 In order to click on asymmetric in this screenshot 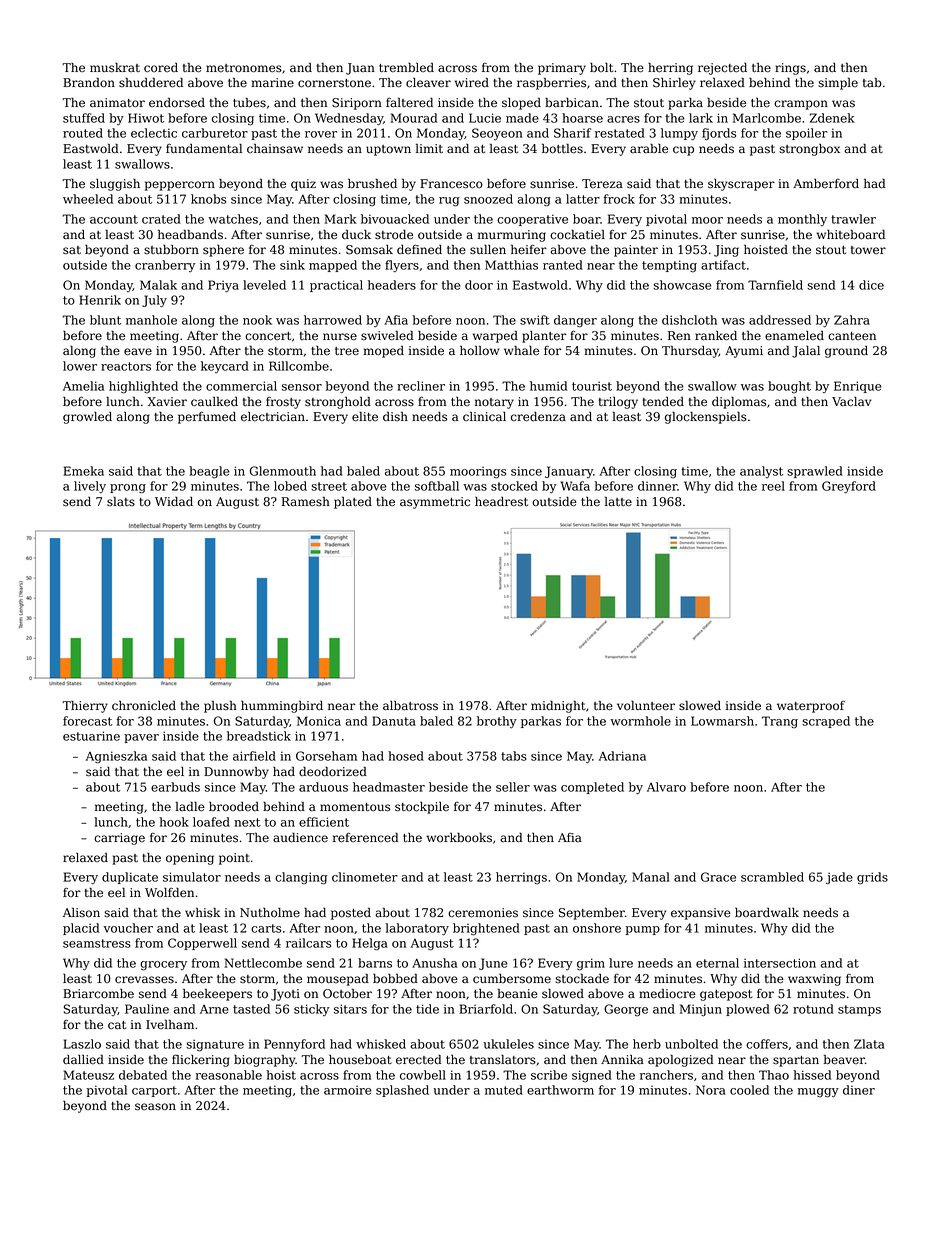, I will do `click(435, 503)`.
